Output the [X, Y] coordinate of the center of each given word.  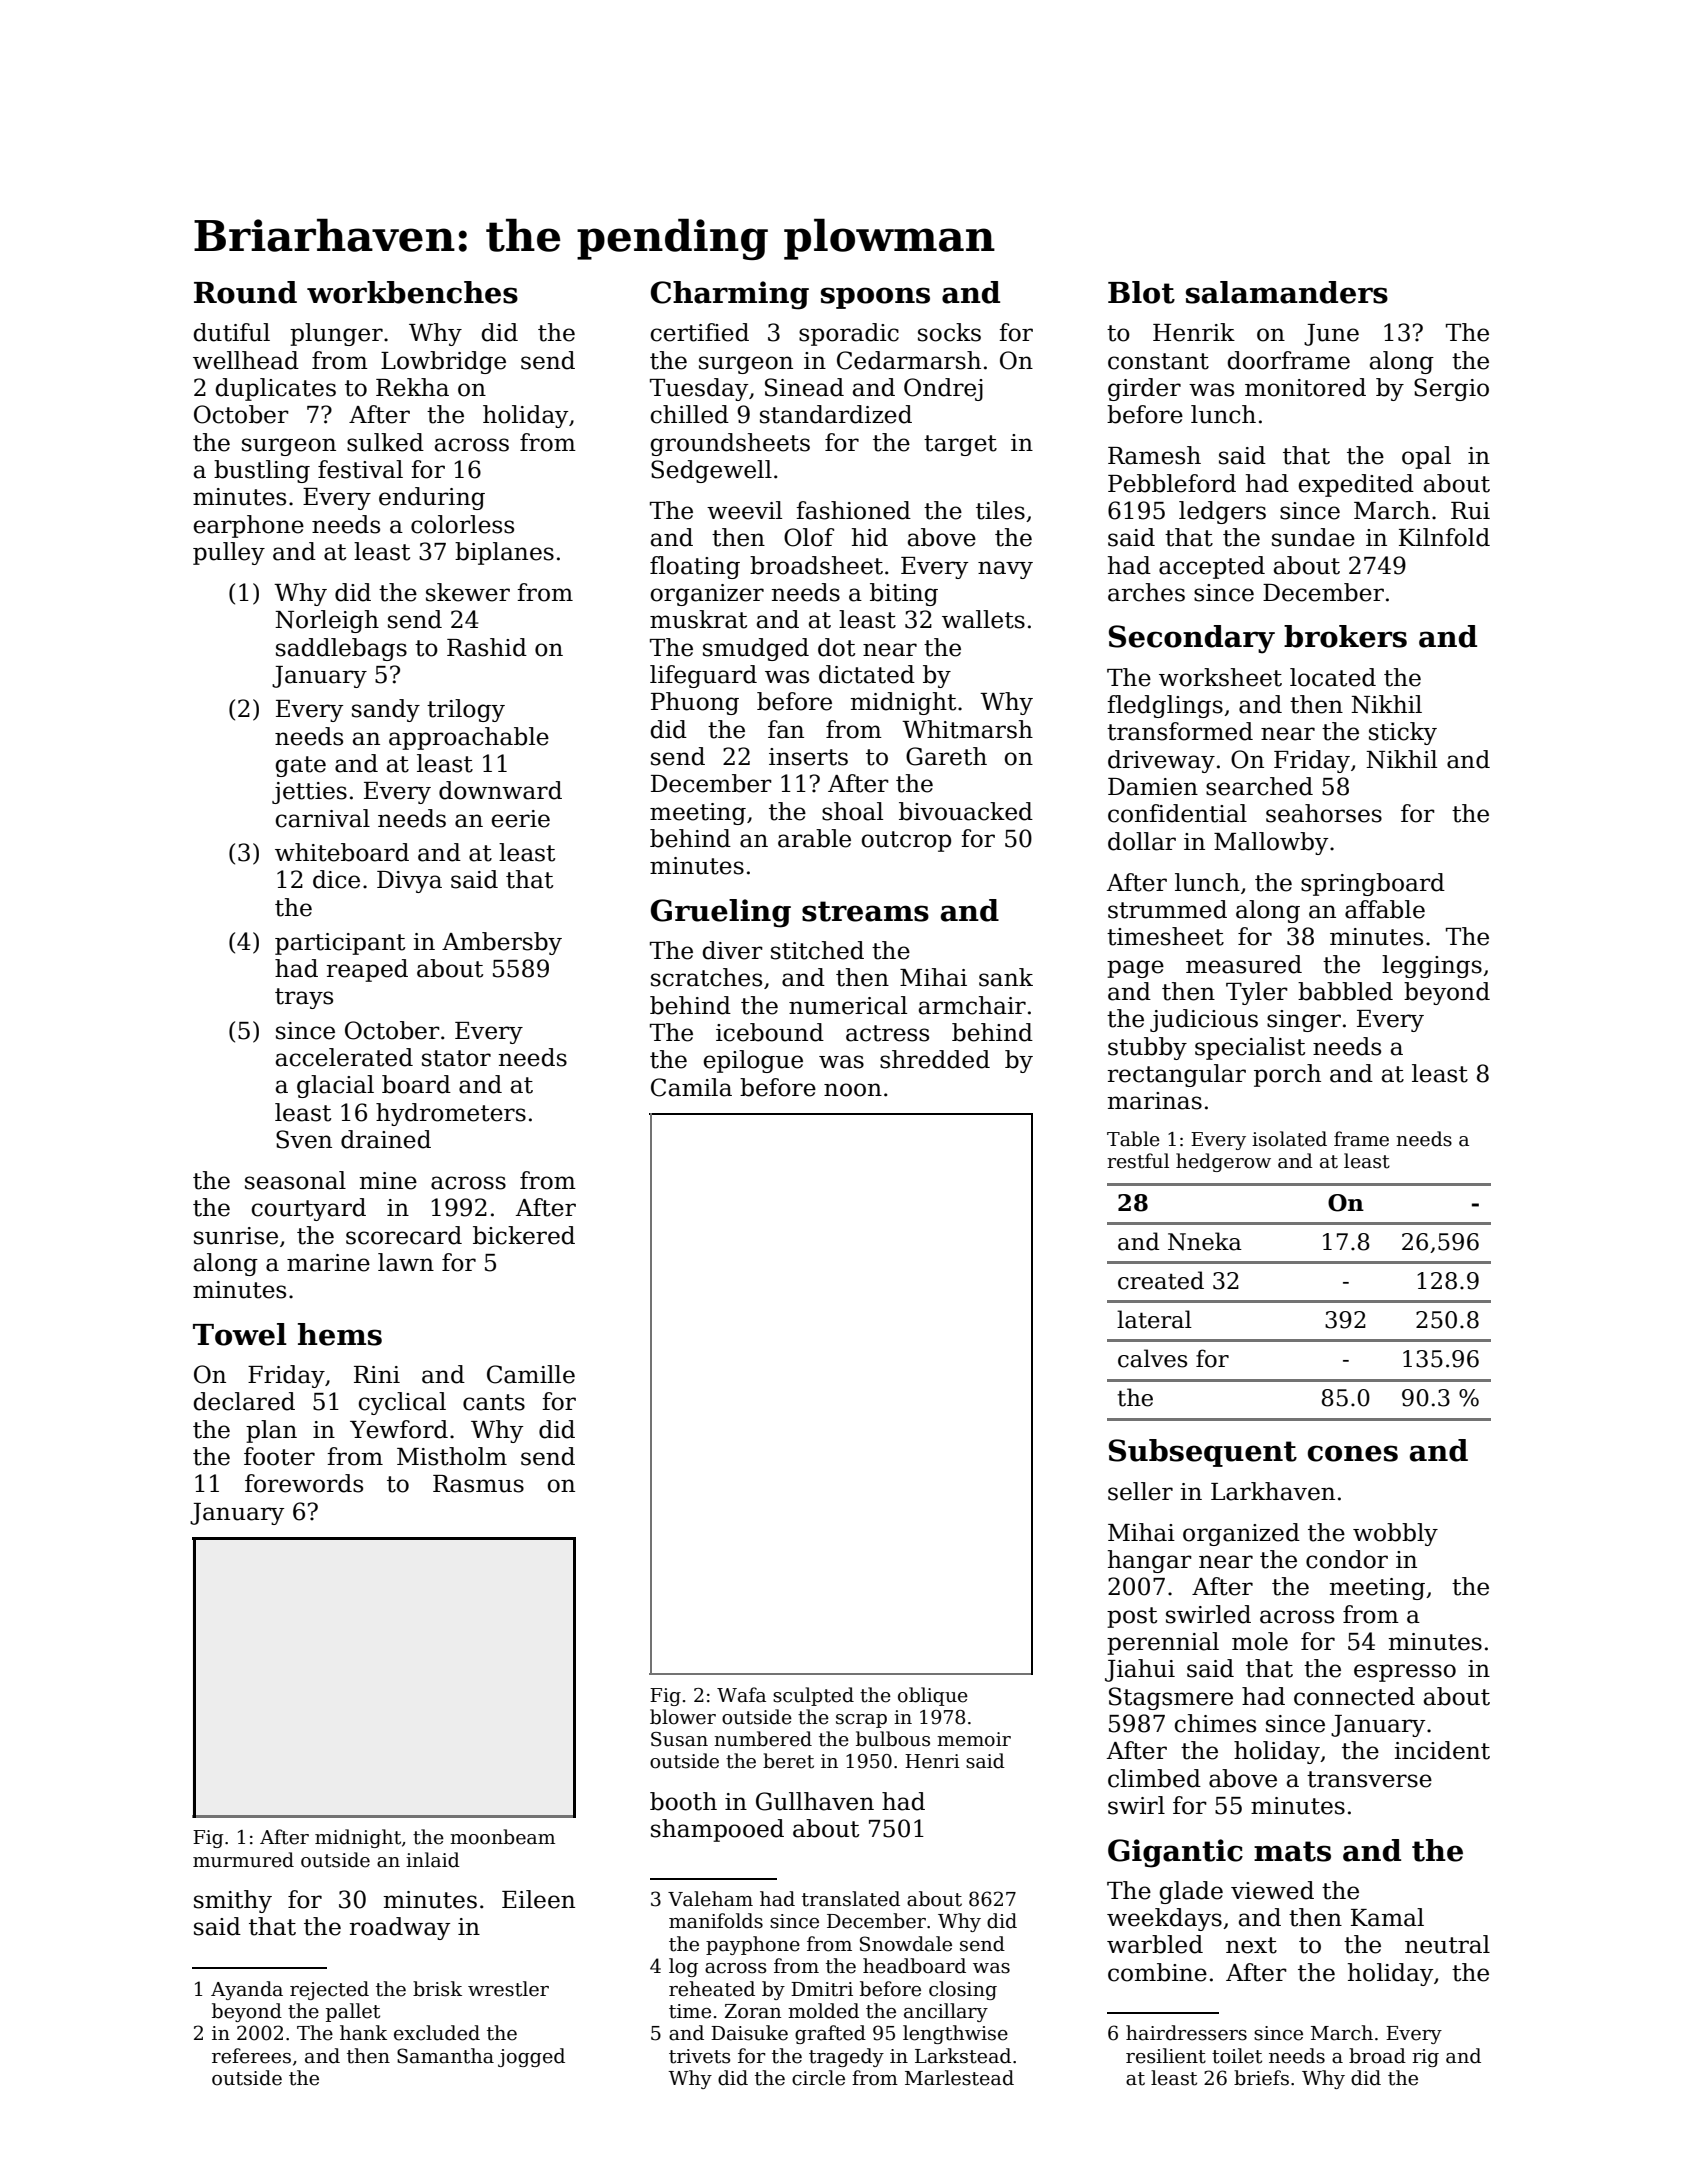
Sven [304, 1139]
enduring [432, 498]
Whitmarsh [967, 729]
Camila [691, 1087]
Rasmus [478, 1484]
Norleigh [327, 621]
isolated [1289, 1139]
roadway [399, 1928]
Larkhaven [1273, 1491]
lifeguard [703, 676]
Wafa [741, 1695]
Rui [1470, 511]
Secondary [1192, 639]
